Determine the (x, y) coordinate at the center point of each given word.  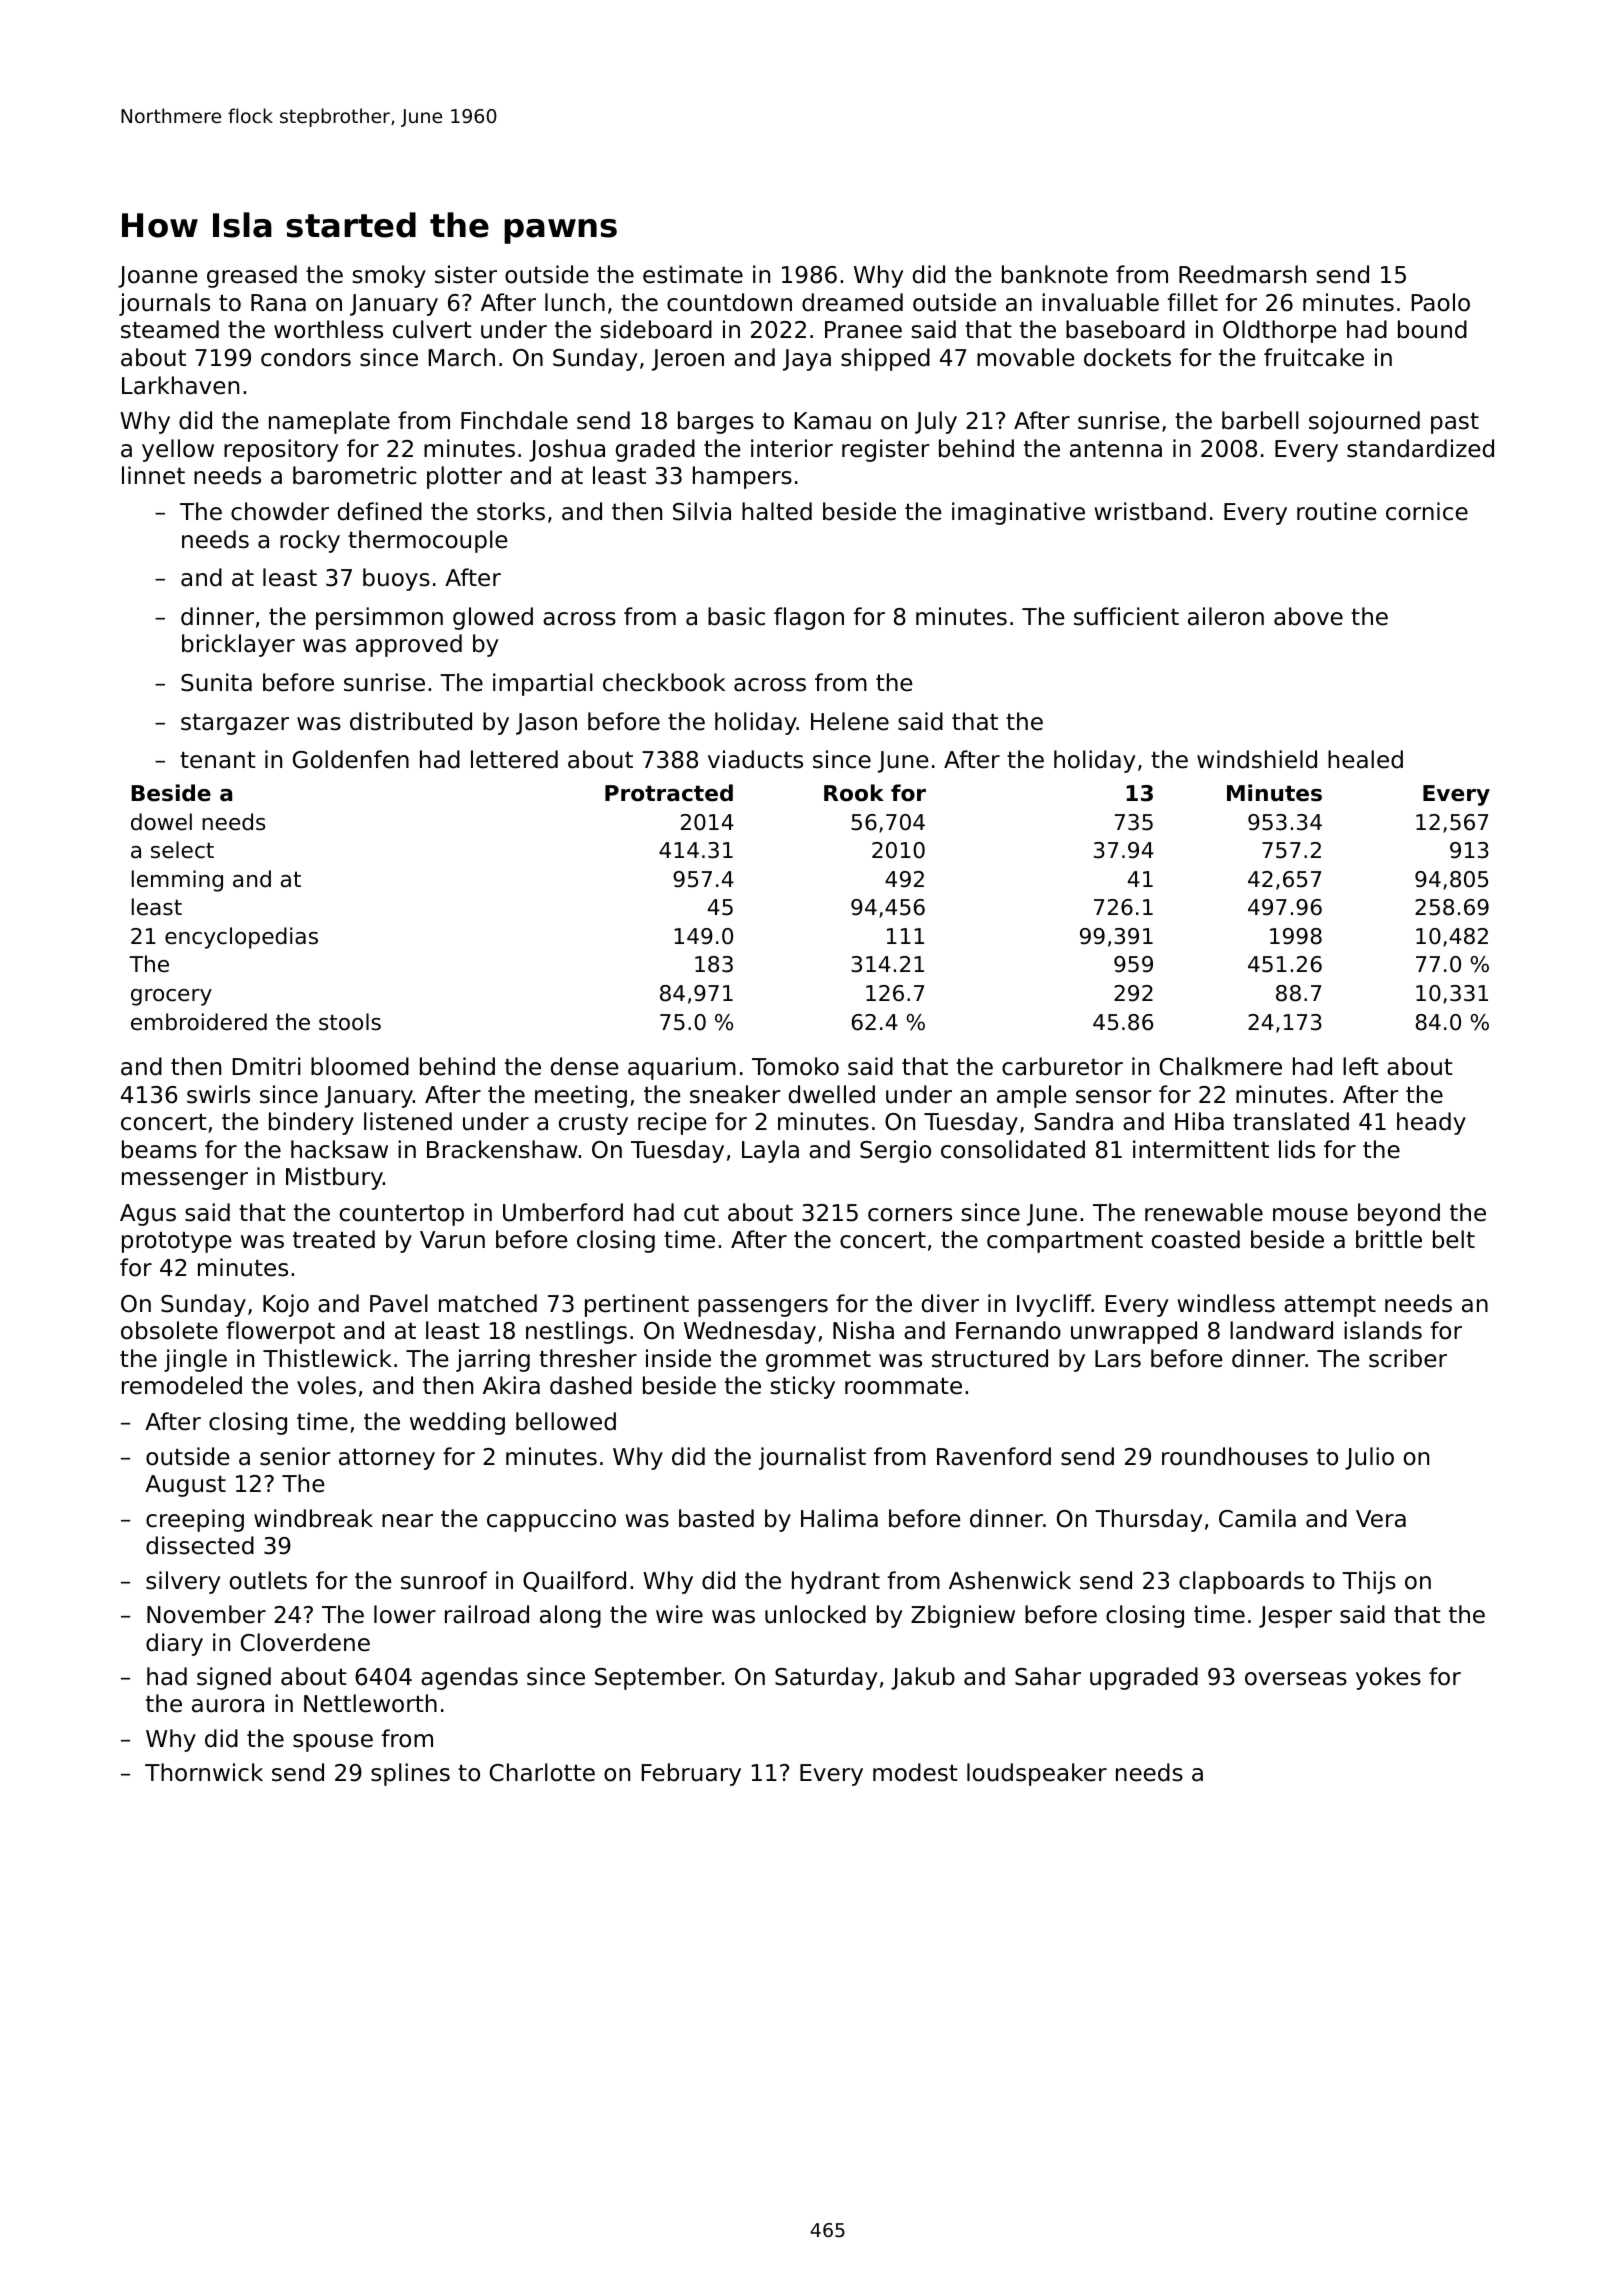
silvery (183, 1582)
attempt (1330, 1306)
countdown (729, 302)
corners (910, 1215)
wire (679, 1614)
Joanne (157, 277)
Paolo (1441, 302)
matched (488, 1303)
